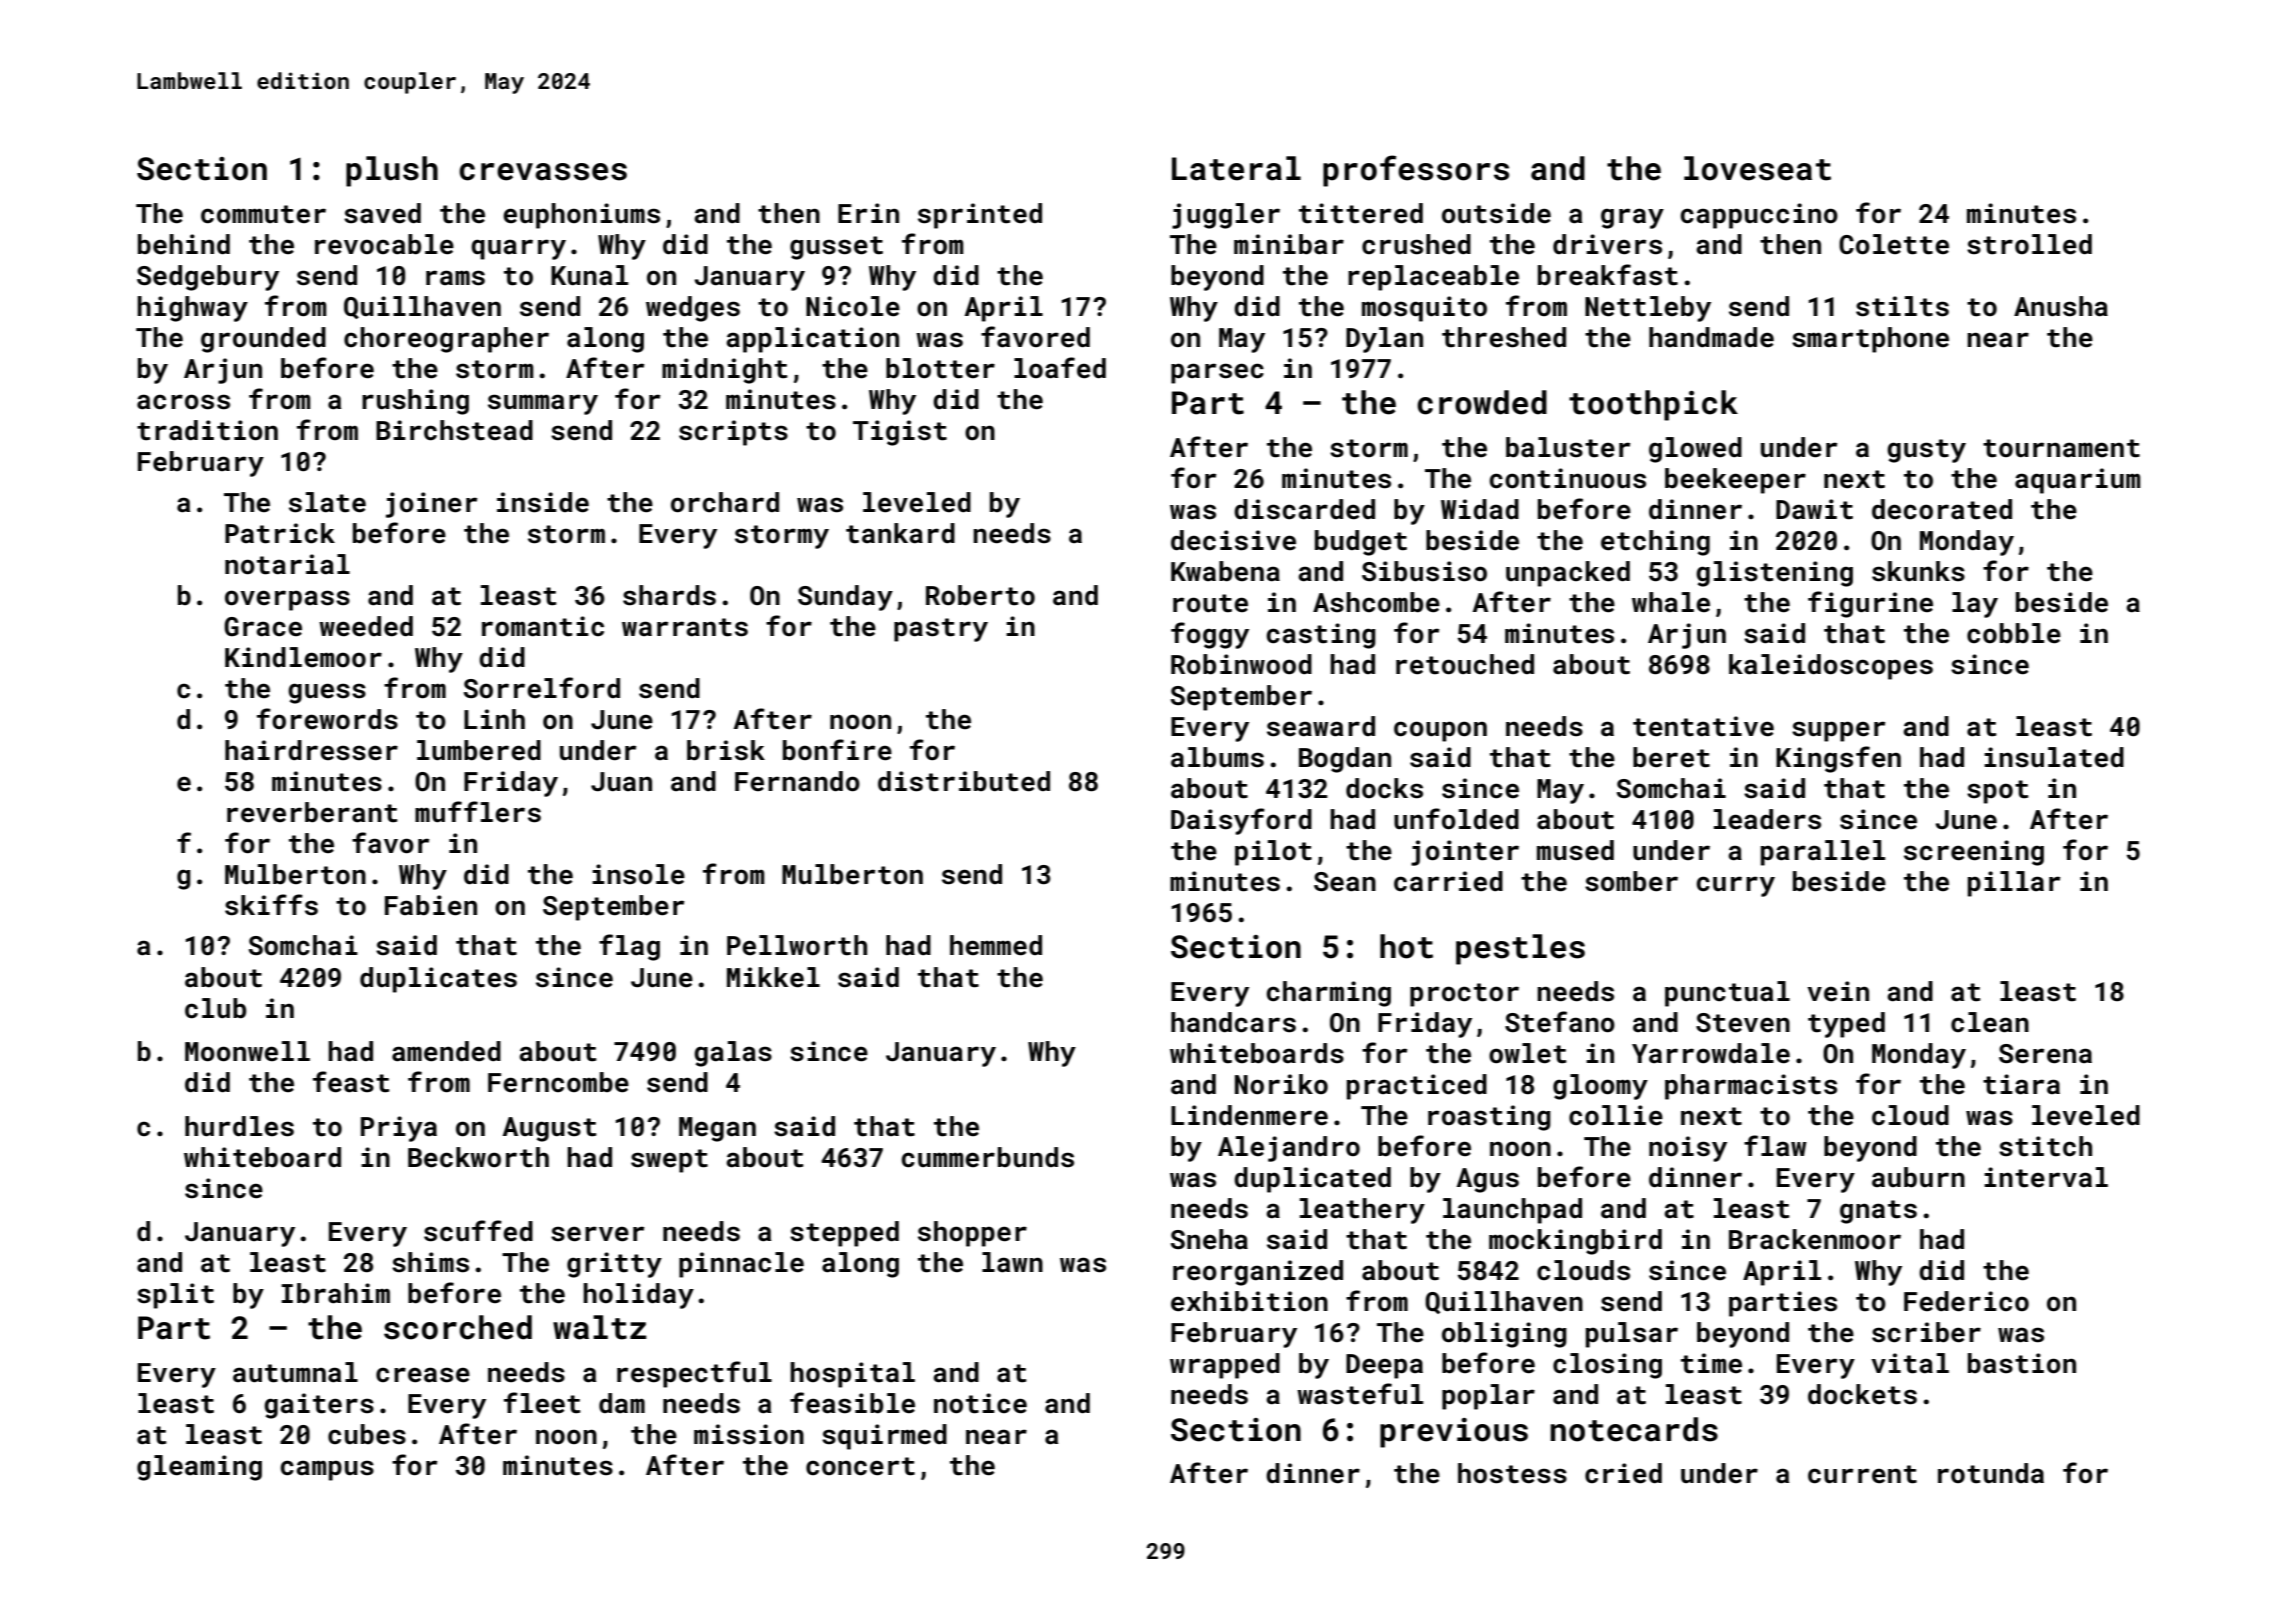 Image resolution: width=2292 pixels, height=1620 pixels. What do you see at coordinates (1838, 991) in the document?
I see `vein` at bounding box center [1838, 991].
